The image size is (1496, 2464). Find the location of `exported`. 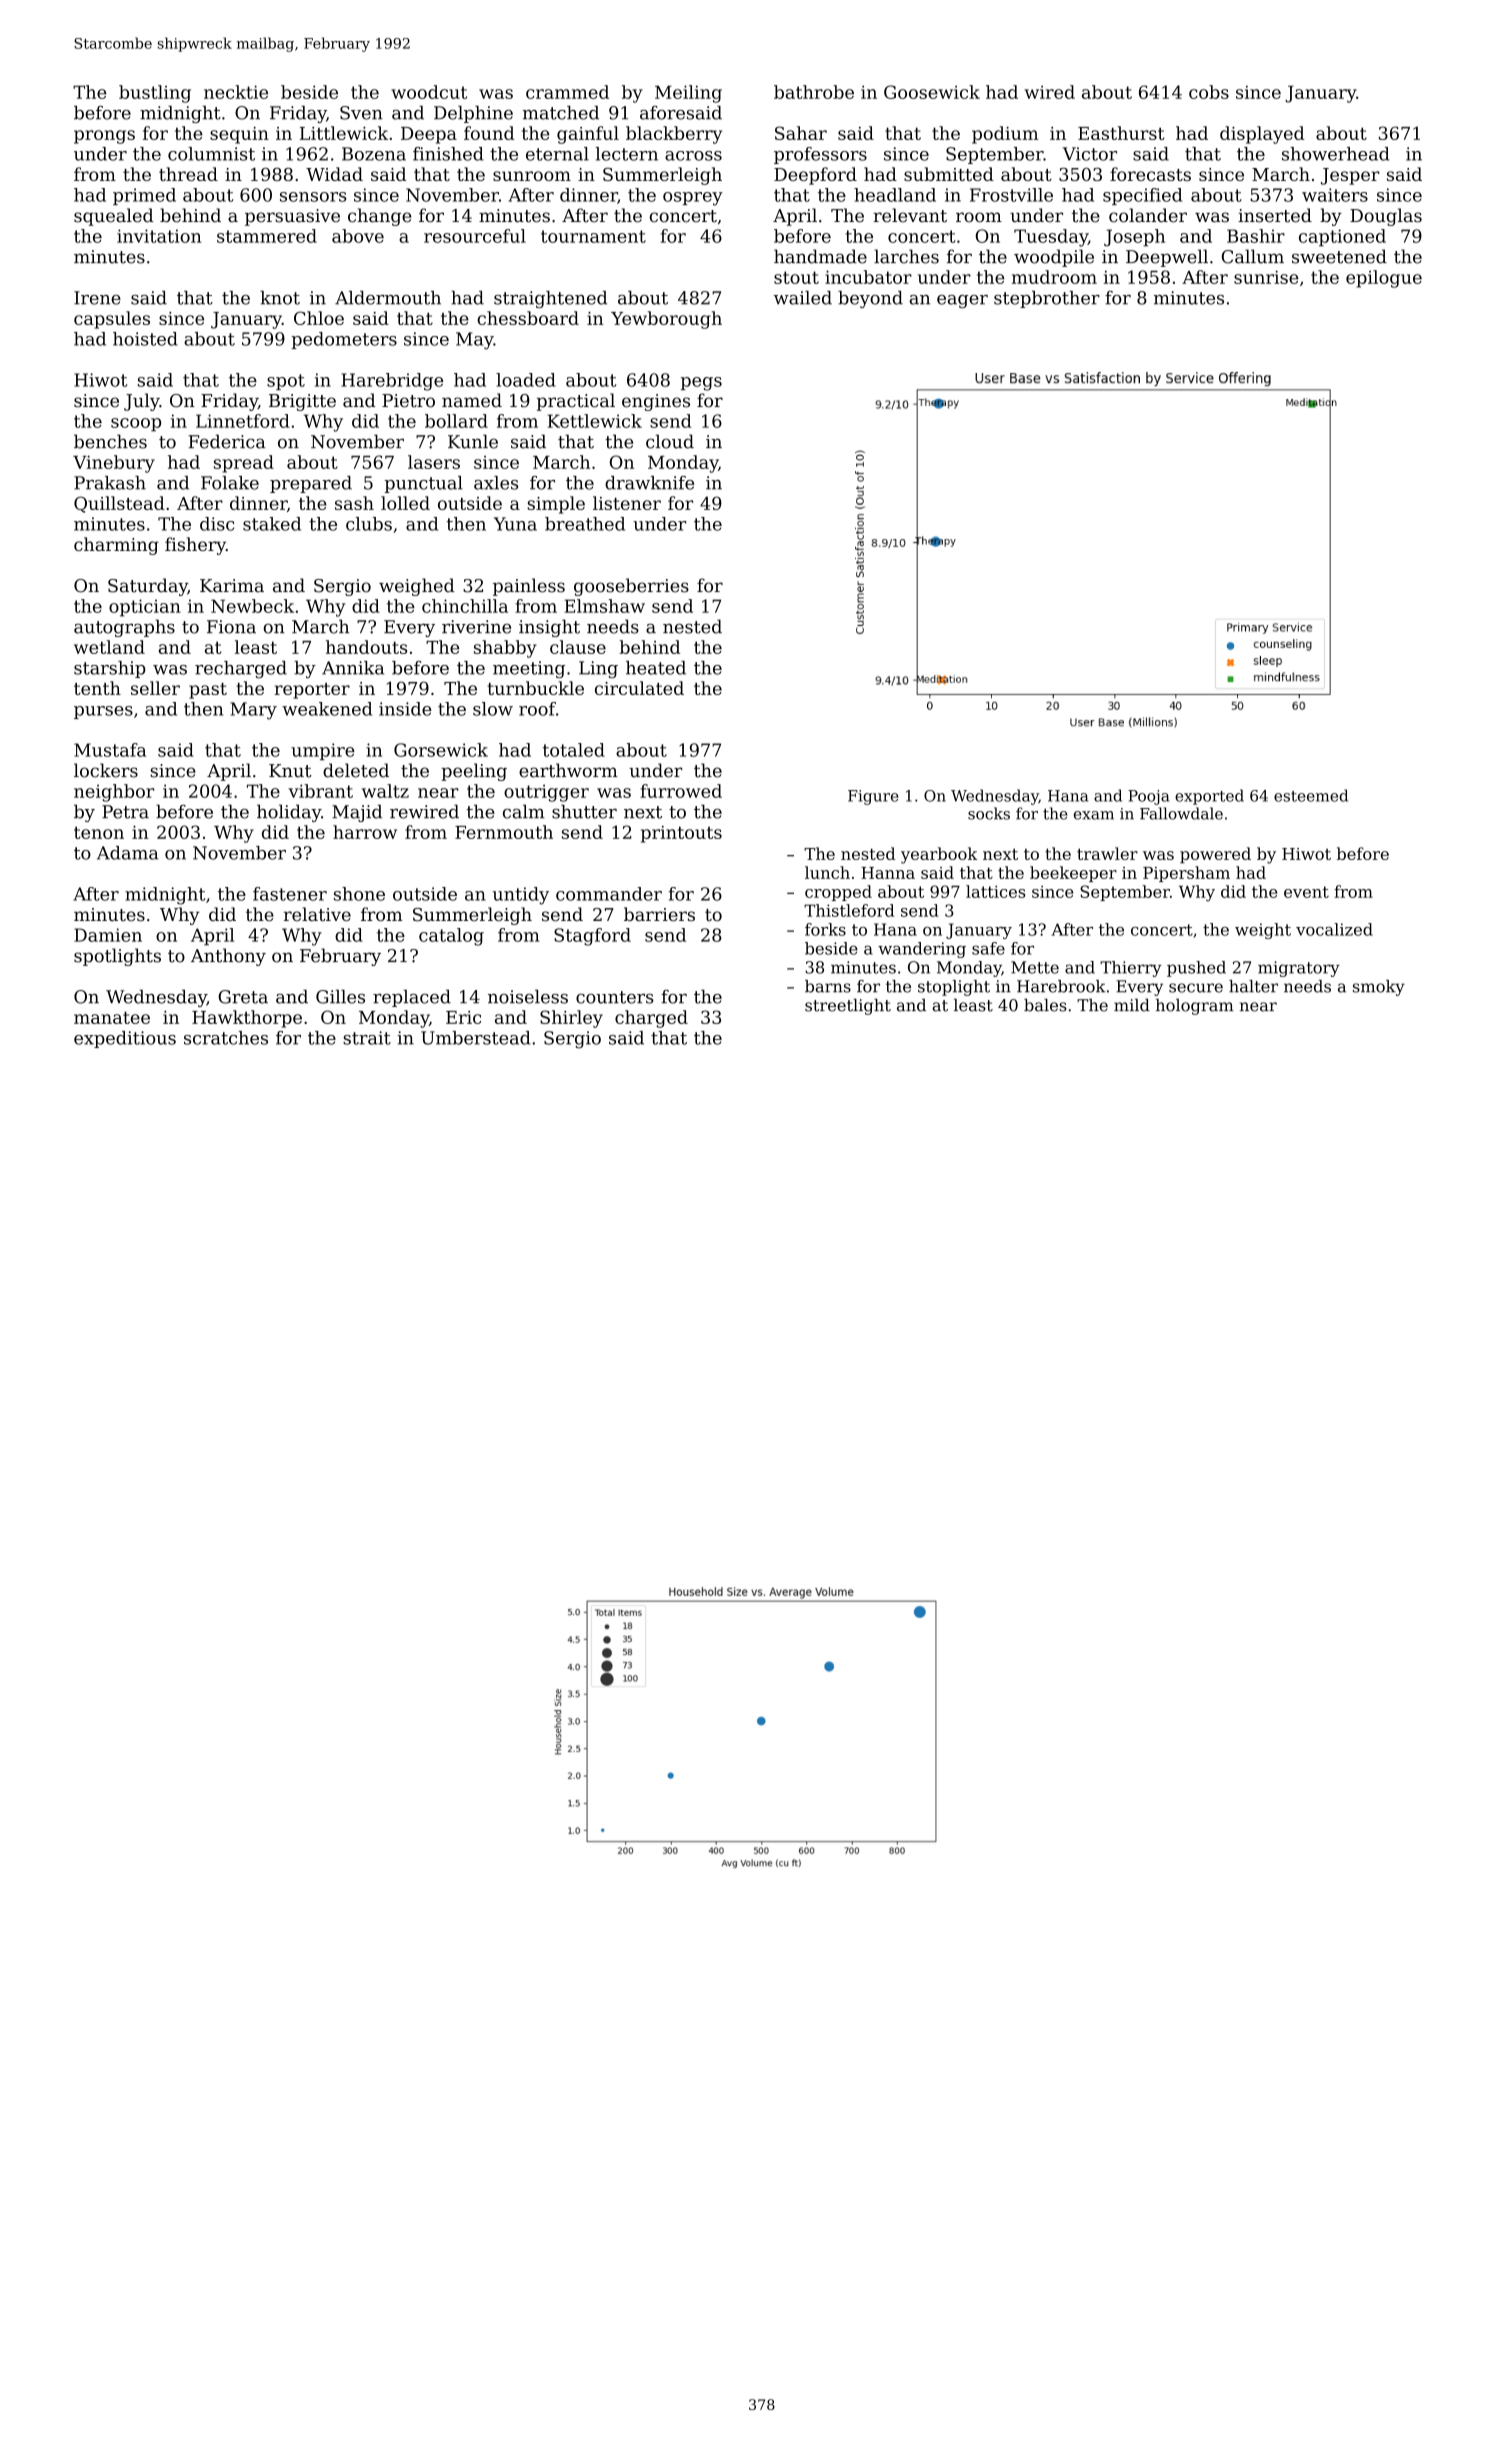

exported is located at coordinates (1209, 797).
